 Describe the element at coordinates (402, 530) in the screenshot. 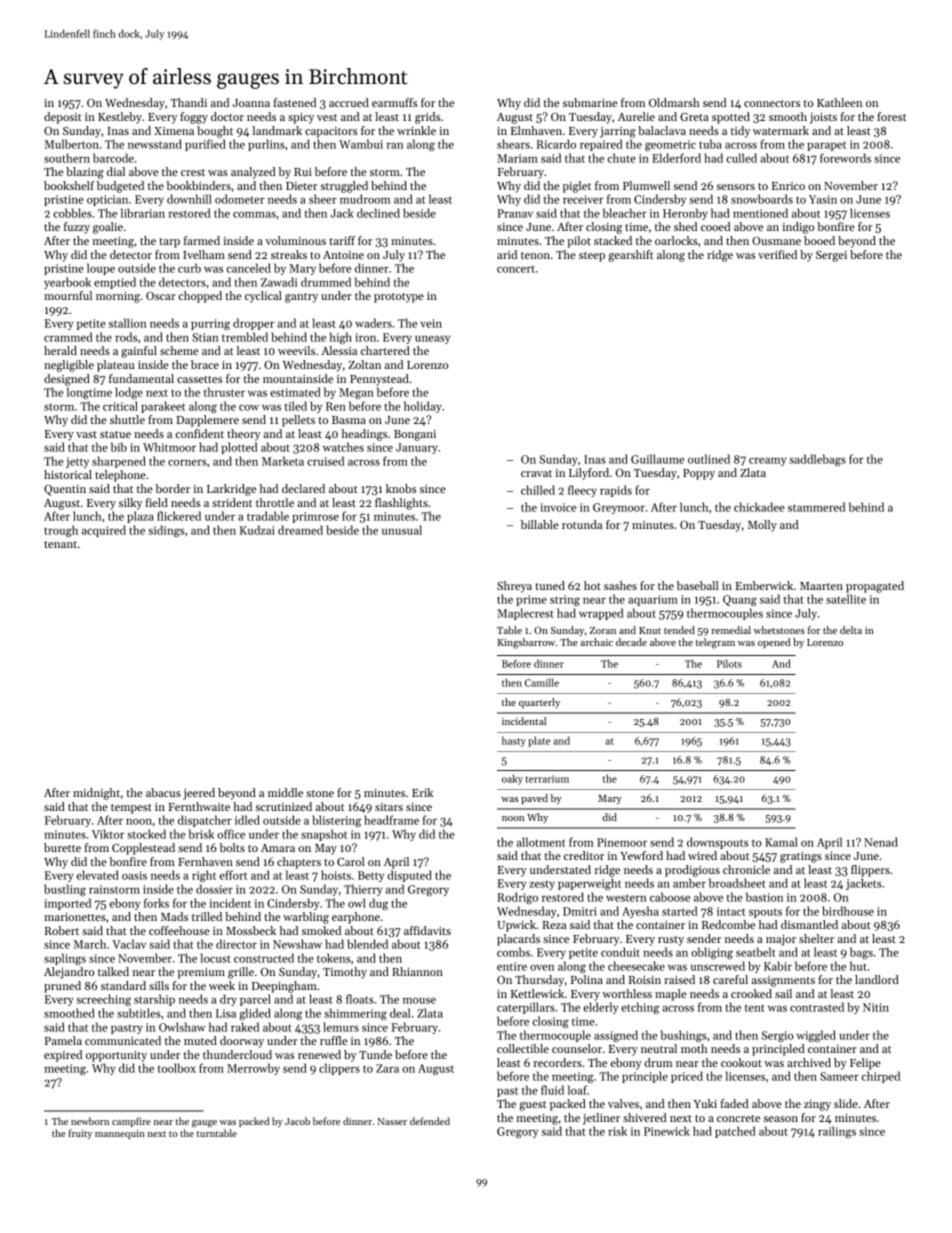

I see `unusual` at that location.
